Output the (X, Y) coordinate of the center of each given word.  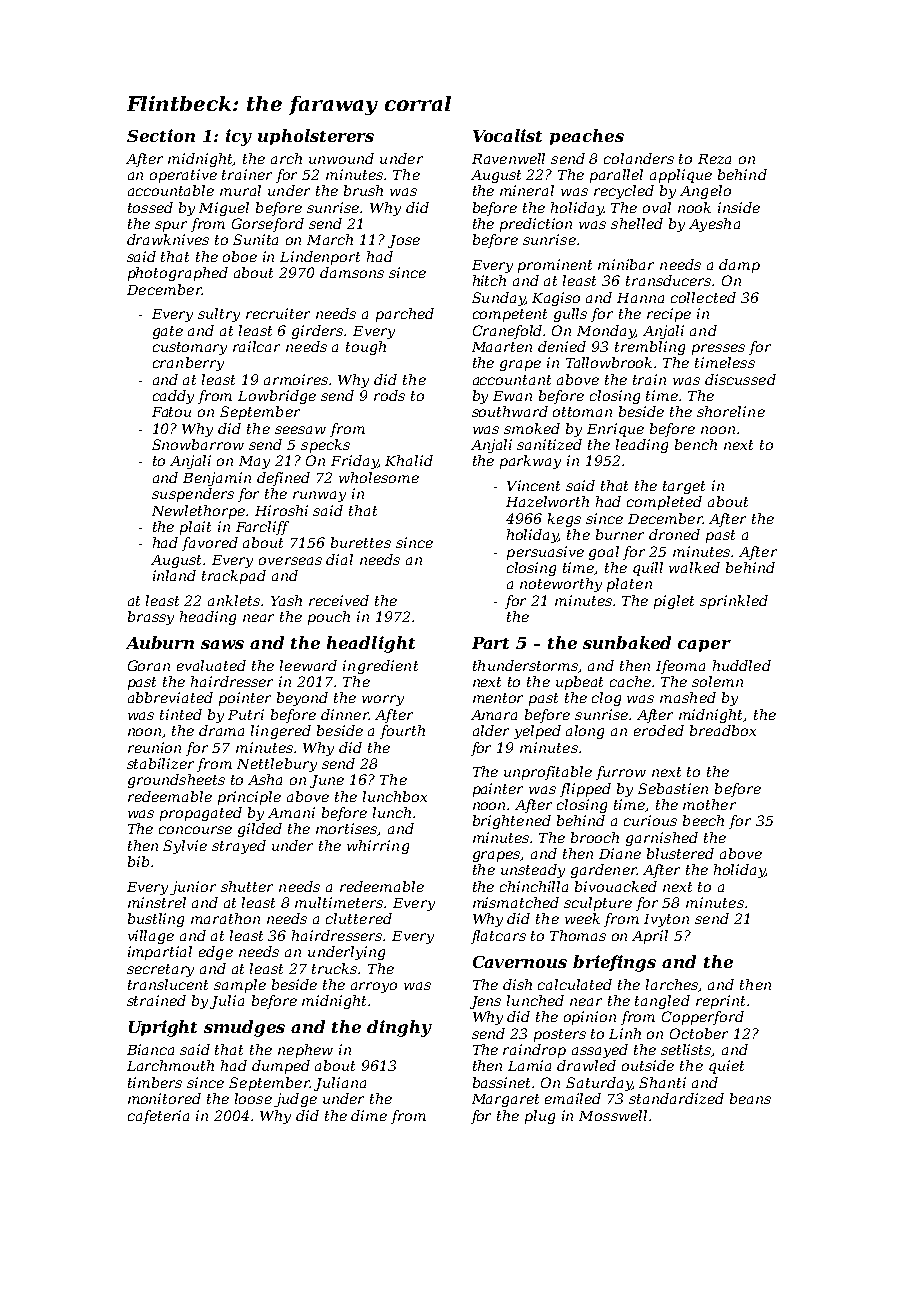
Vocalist (507, 135)
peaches (587, 137)
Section (161, 135)
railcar (256, 346)
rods (389, 395)
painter (498, 790)
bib (138, 861)
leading (642, 446)
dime (369, 1115)
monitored (164, 1098)
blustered (680, 853)
